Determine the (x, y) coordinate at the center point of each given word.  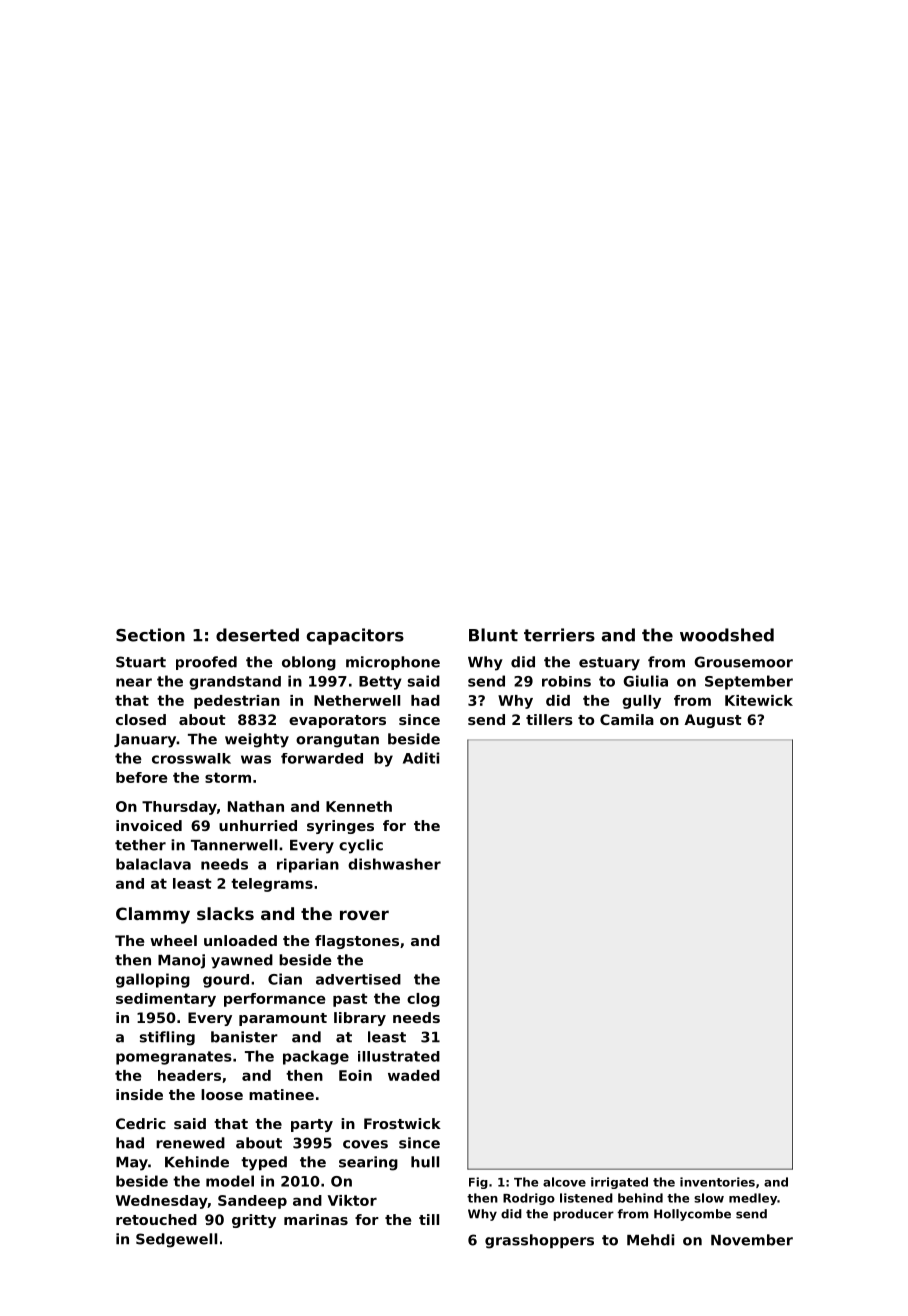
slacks (225, 913)
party (312, 1125)
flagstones (357, 942)
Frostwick (402, 1123)
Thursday (179, 808)
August (713, 721)
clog (423, 1000)
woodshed (727, 635)
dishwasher (394, 864)
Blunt (493, 635)
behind (640, 1198)
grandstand (235, 683)
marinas (316, 1219)
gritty (254, 1221)
